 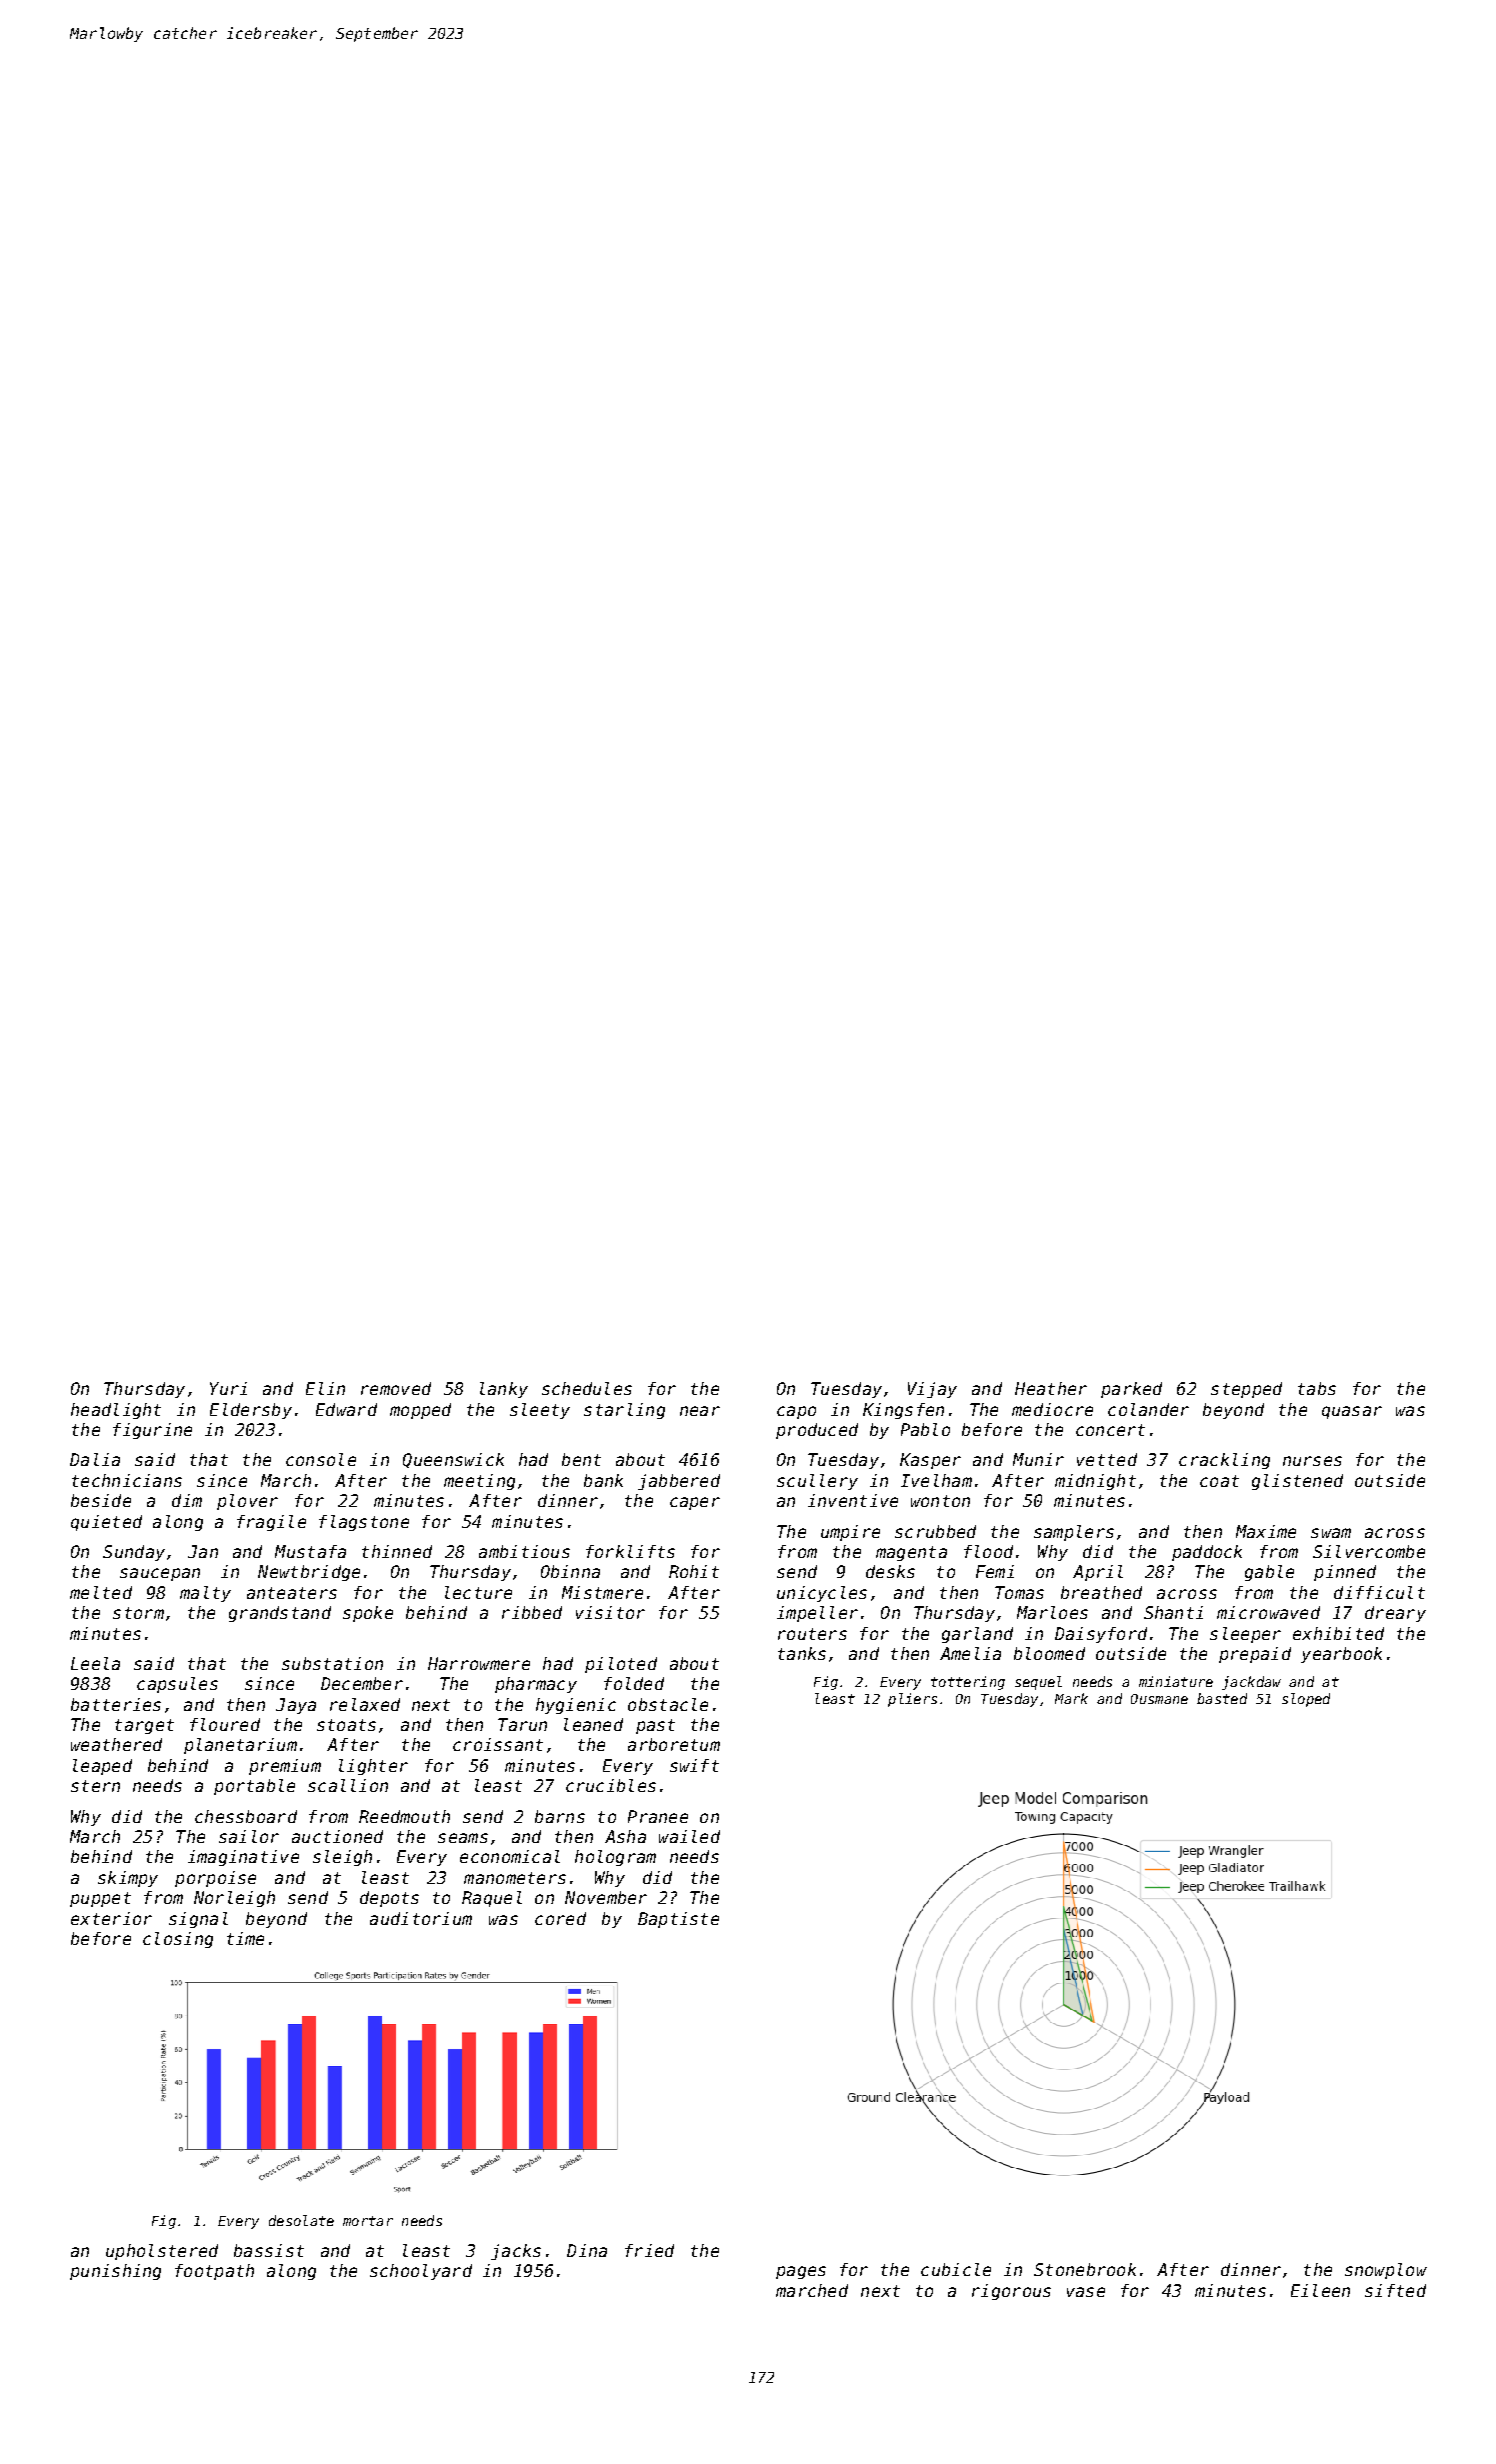 I want to click on closing, so click(x=178, y=1940).
